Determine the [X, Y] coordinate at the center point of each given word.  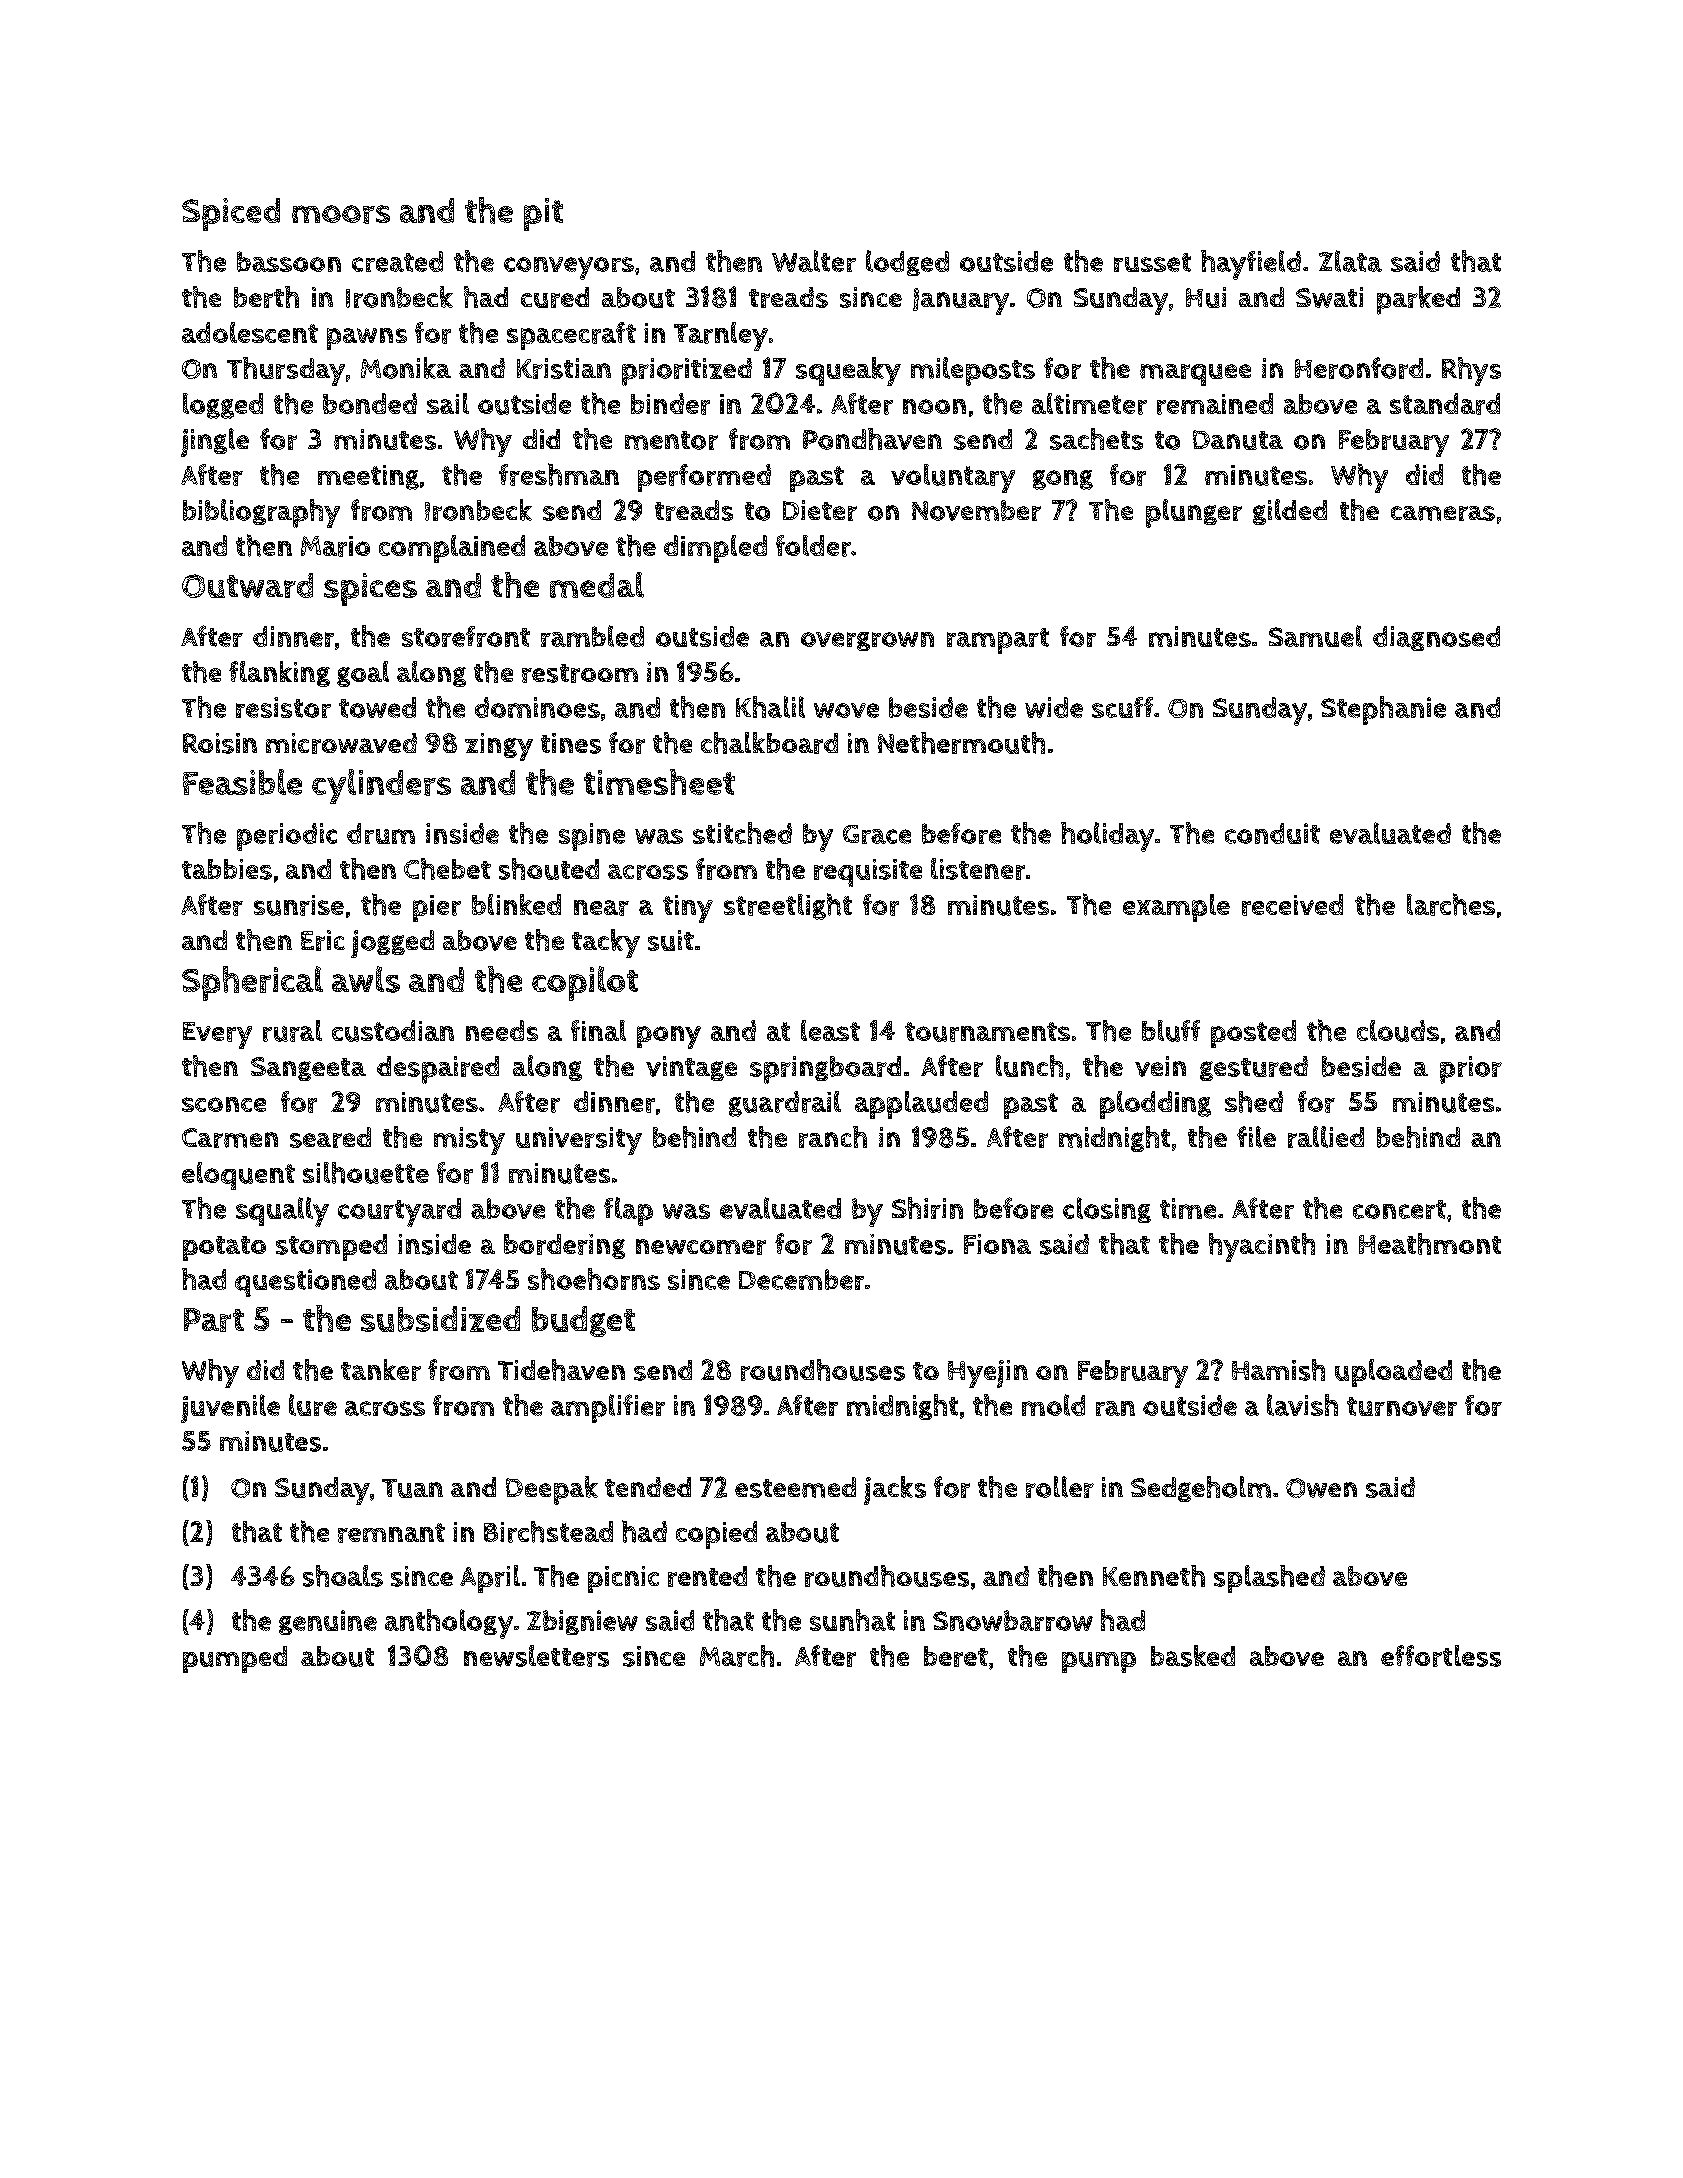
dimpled [715, 549]
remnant [391, 1533]
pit [543, 214]
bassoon [289, 261]
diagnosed [1436, 638]
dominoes [537, 707]
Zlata [1350, 261]
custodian [393, 1031]
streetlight [788, 906]
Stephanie [1383, 710]
